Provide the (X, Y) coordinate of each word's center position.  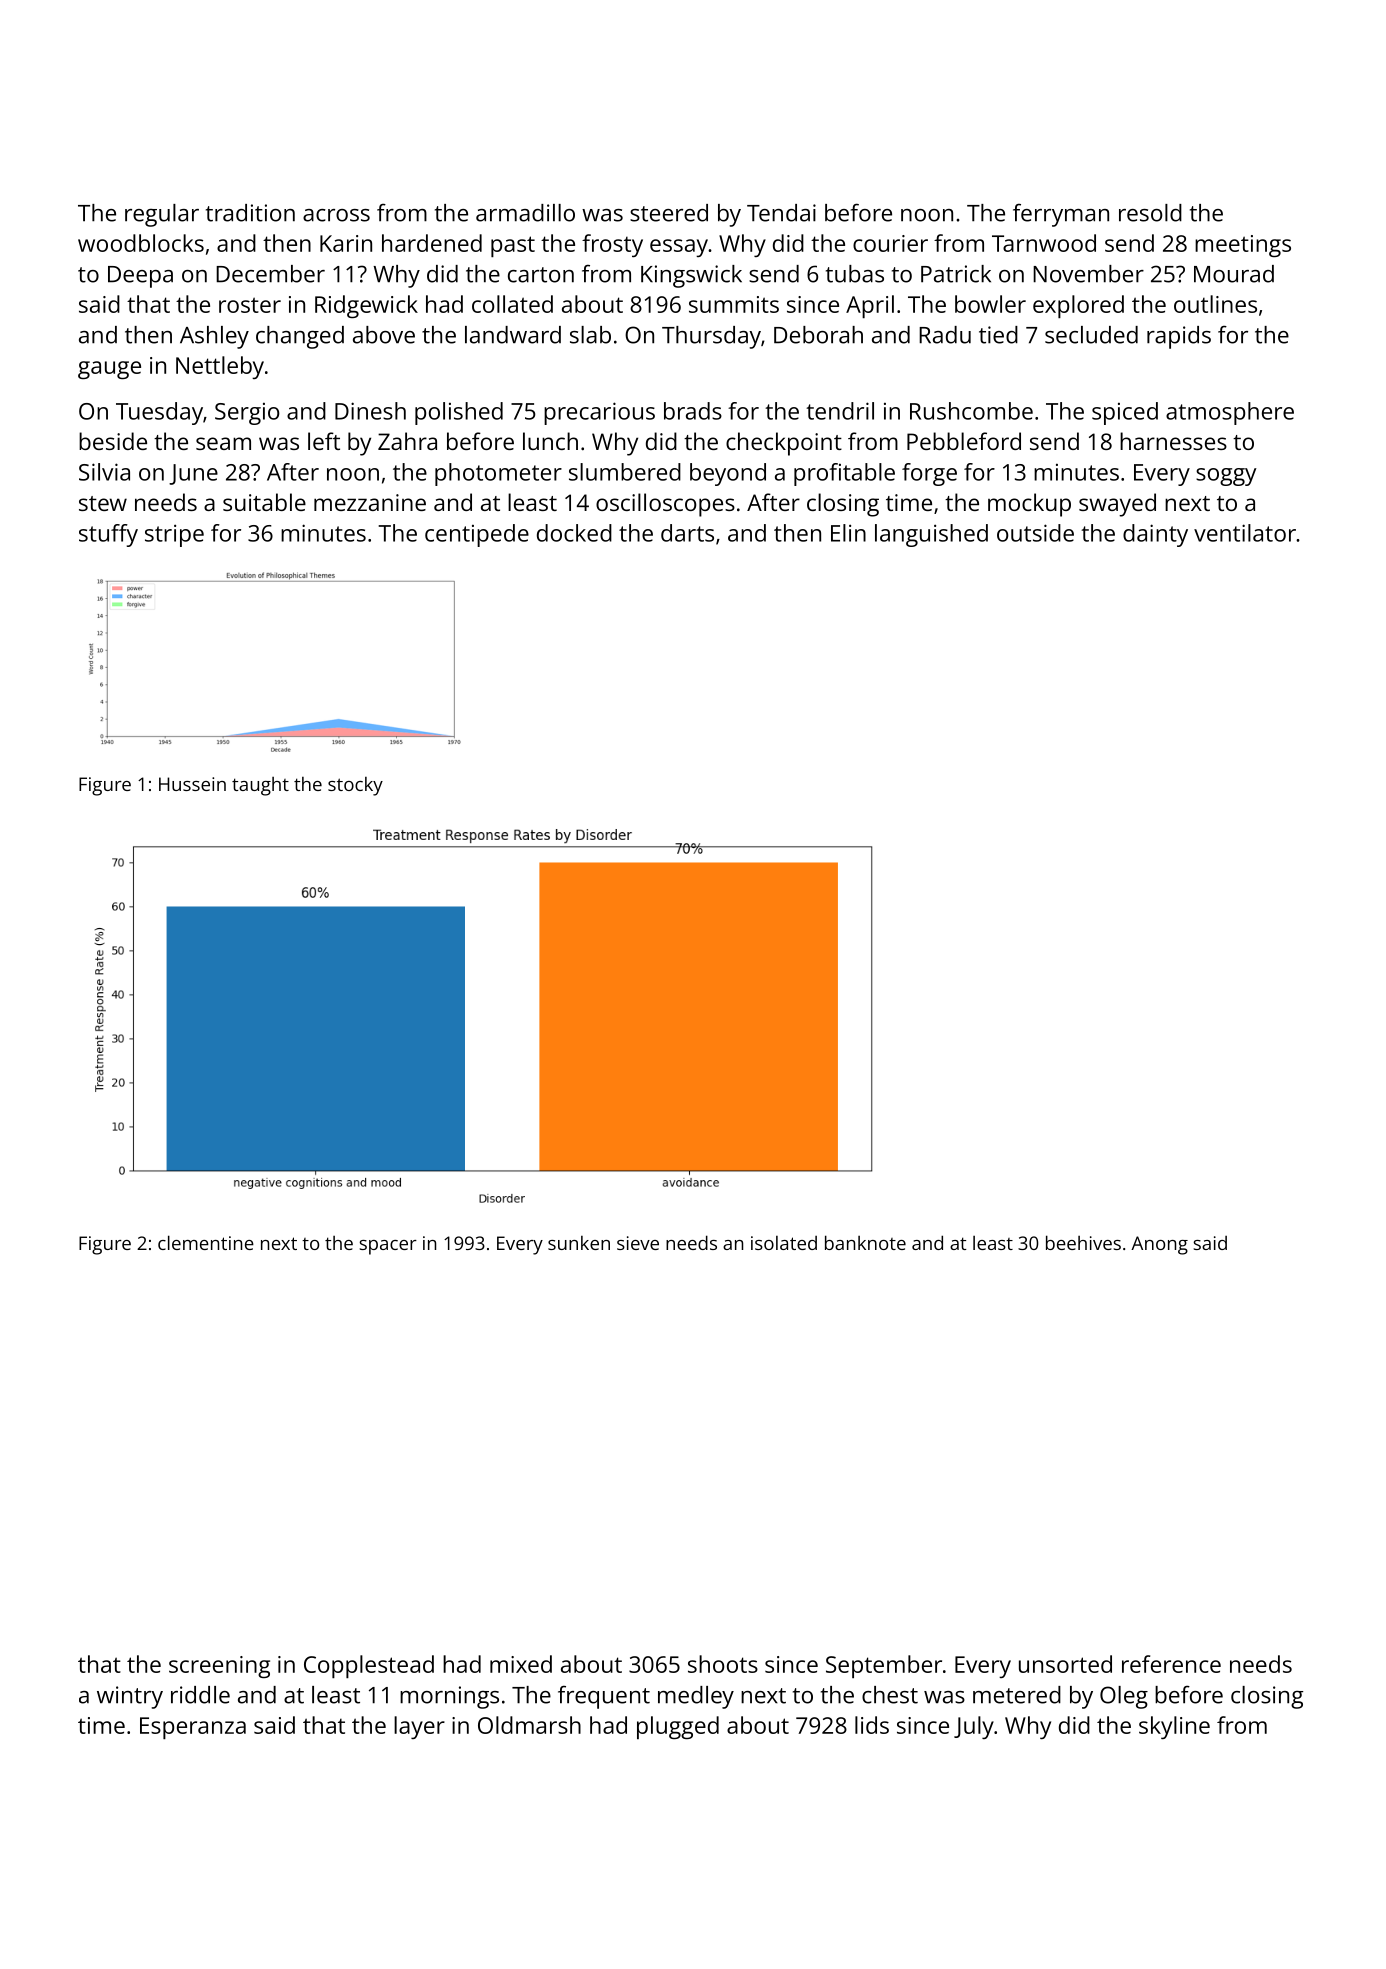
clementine (206, 1242)
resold (1150, 213)
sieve (638, 1243)
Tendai (781, 213)
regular (162, 215)
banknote (865, 1242)
